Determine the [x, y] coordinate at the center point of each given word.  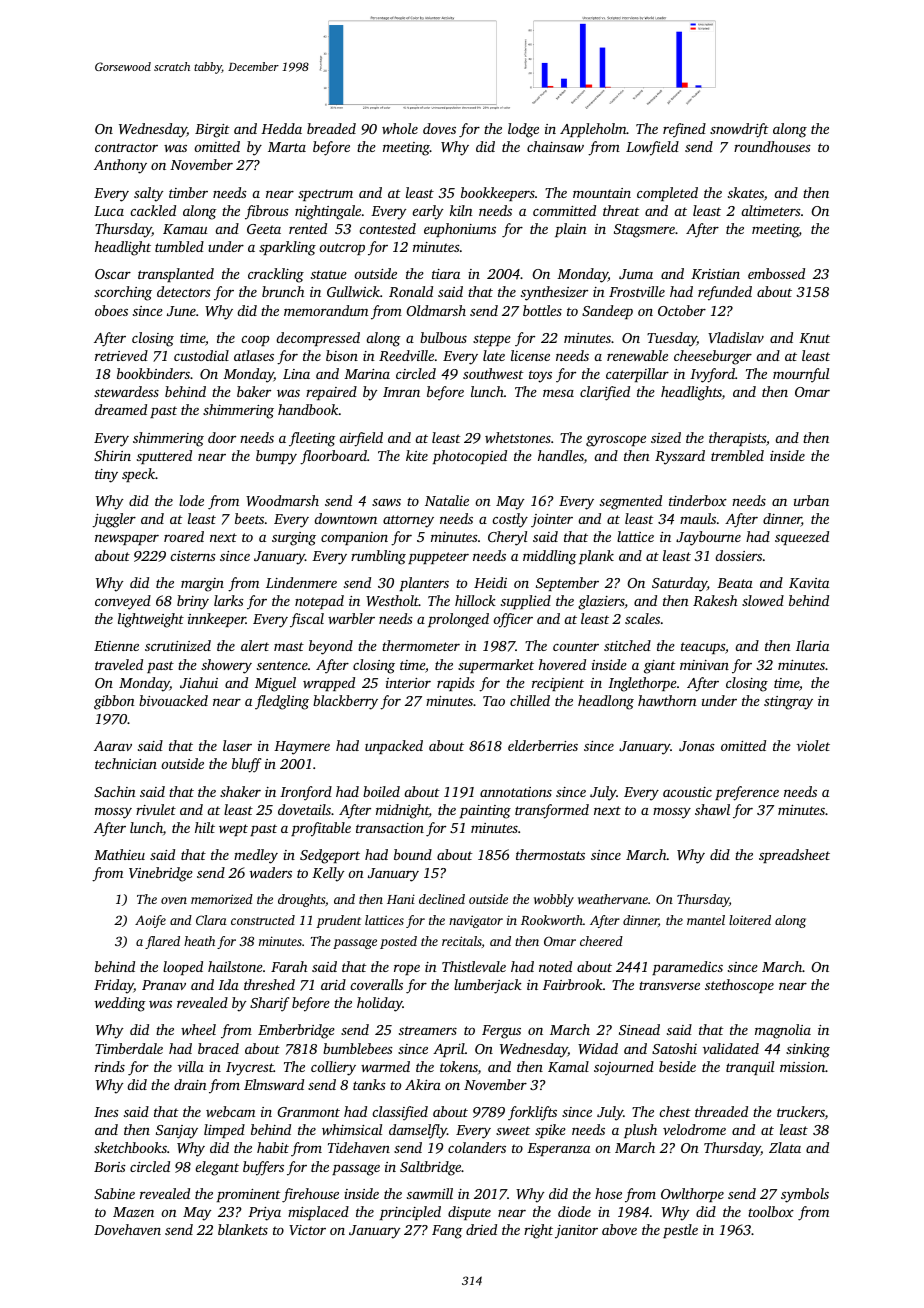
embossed [776, 273]
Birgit [212, 131]
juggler [114, 520]
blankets [243, 1229]
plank [596, 557]
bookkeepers [498, 194]
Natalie [447, 500]
